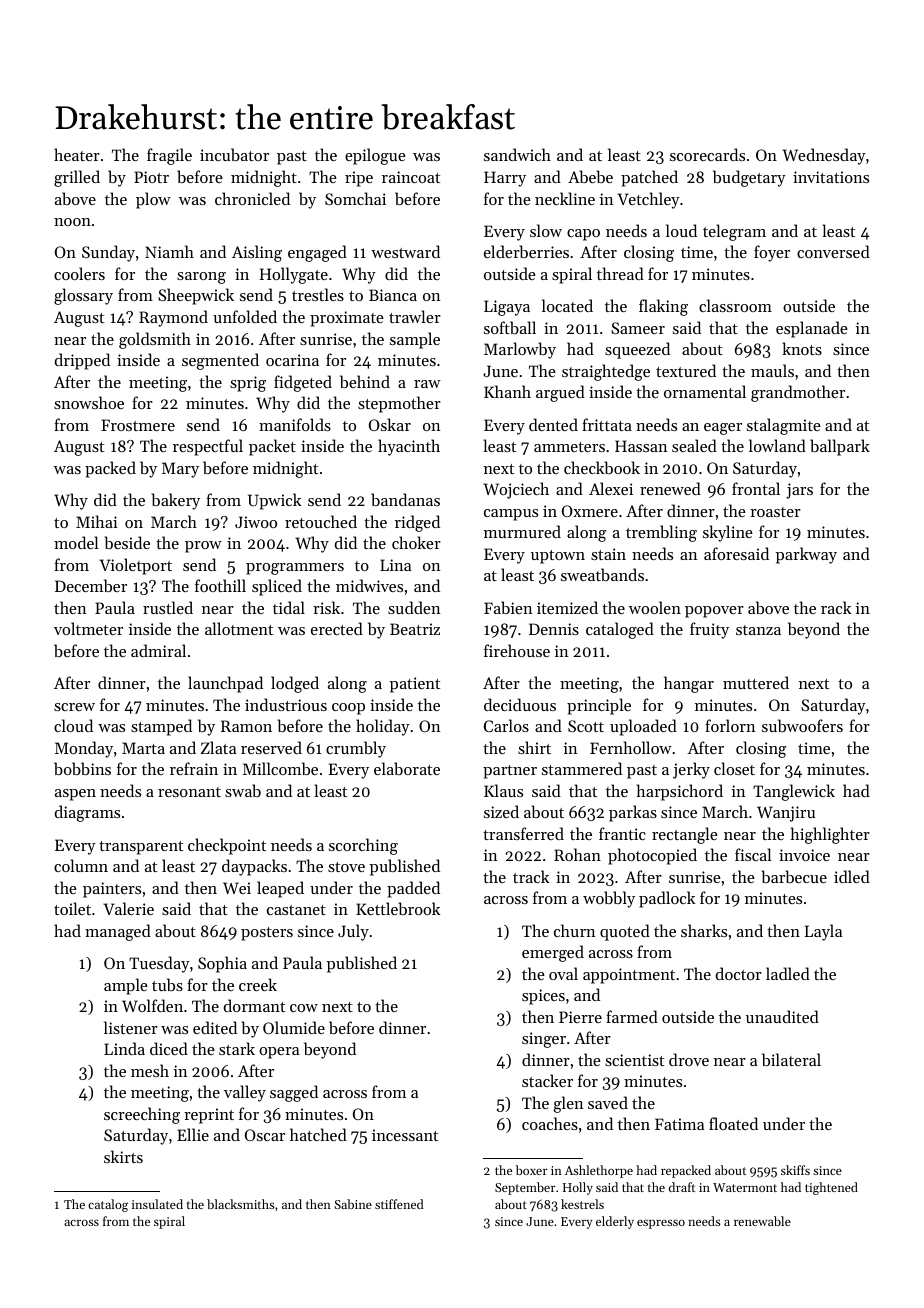  I want to click on choker, so click(416, 542).
